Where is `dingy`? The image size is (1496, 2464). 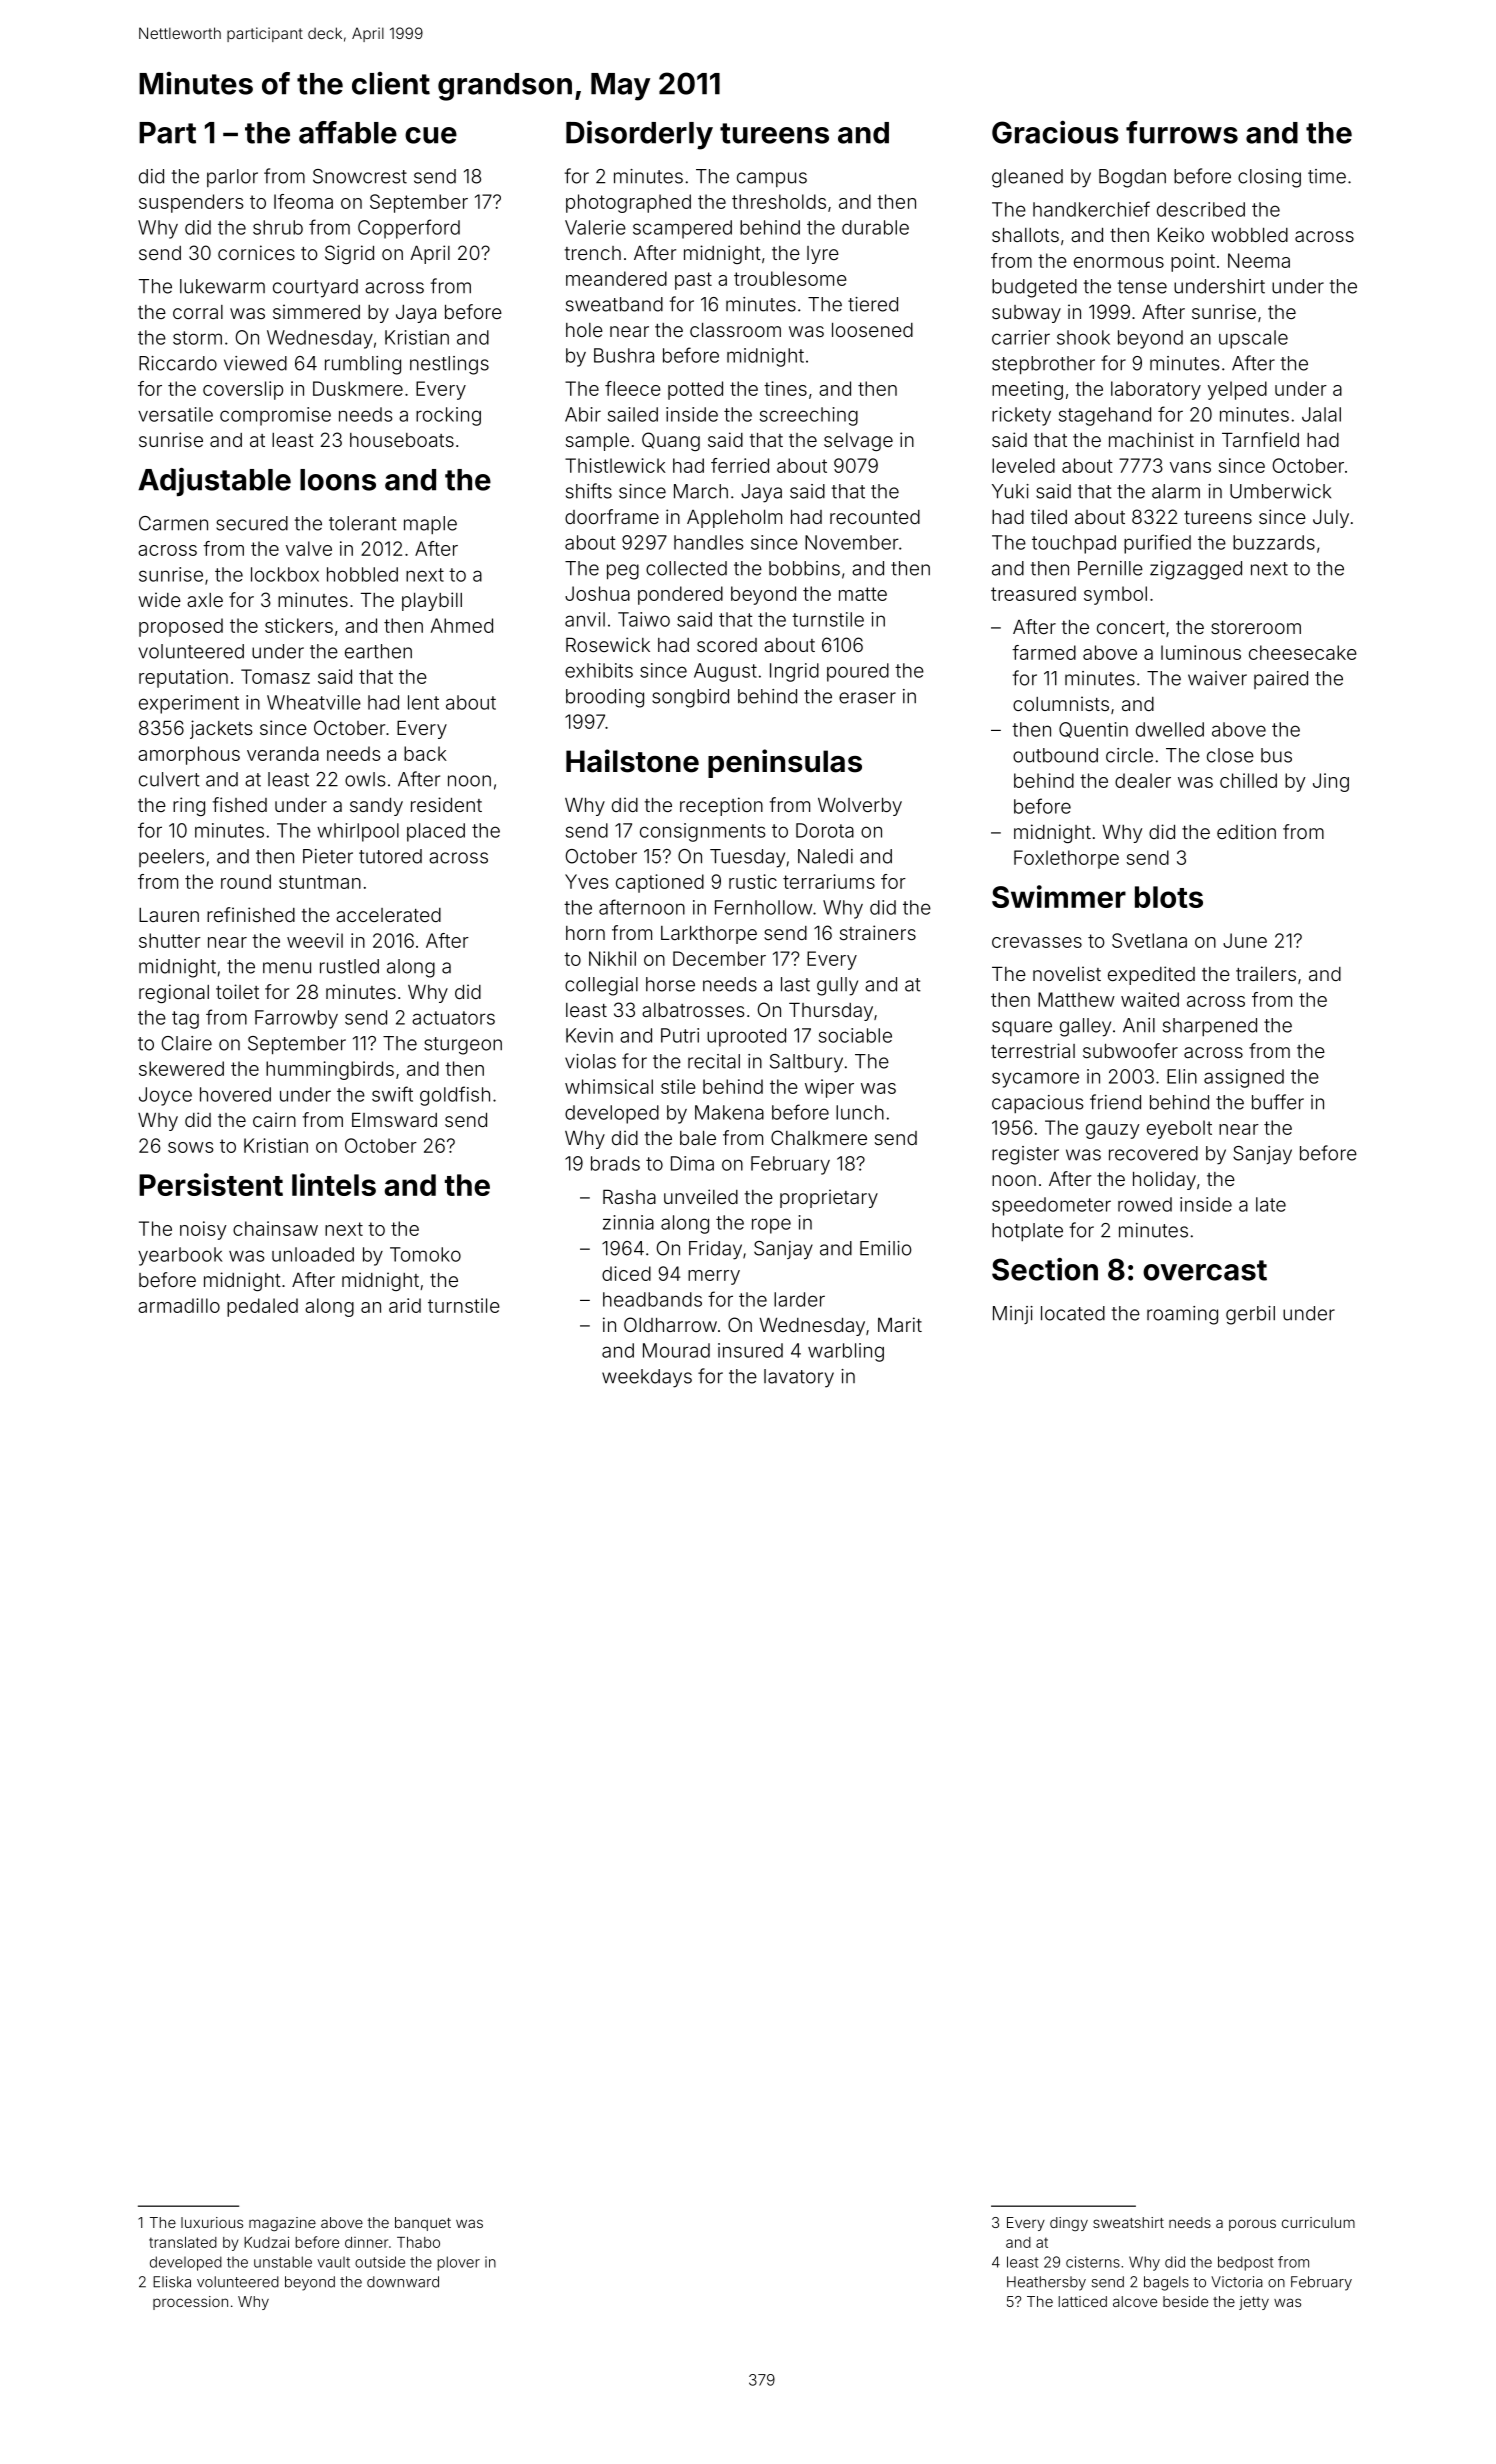 dingy is located at coordinates (1069, 2224).
